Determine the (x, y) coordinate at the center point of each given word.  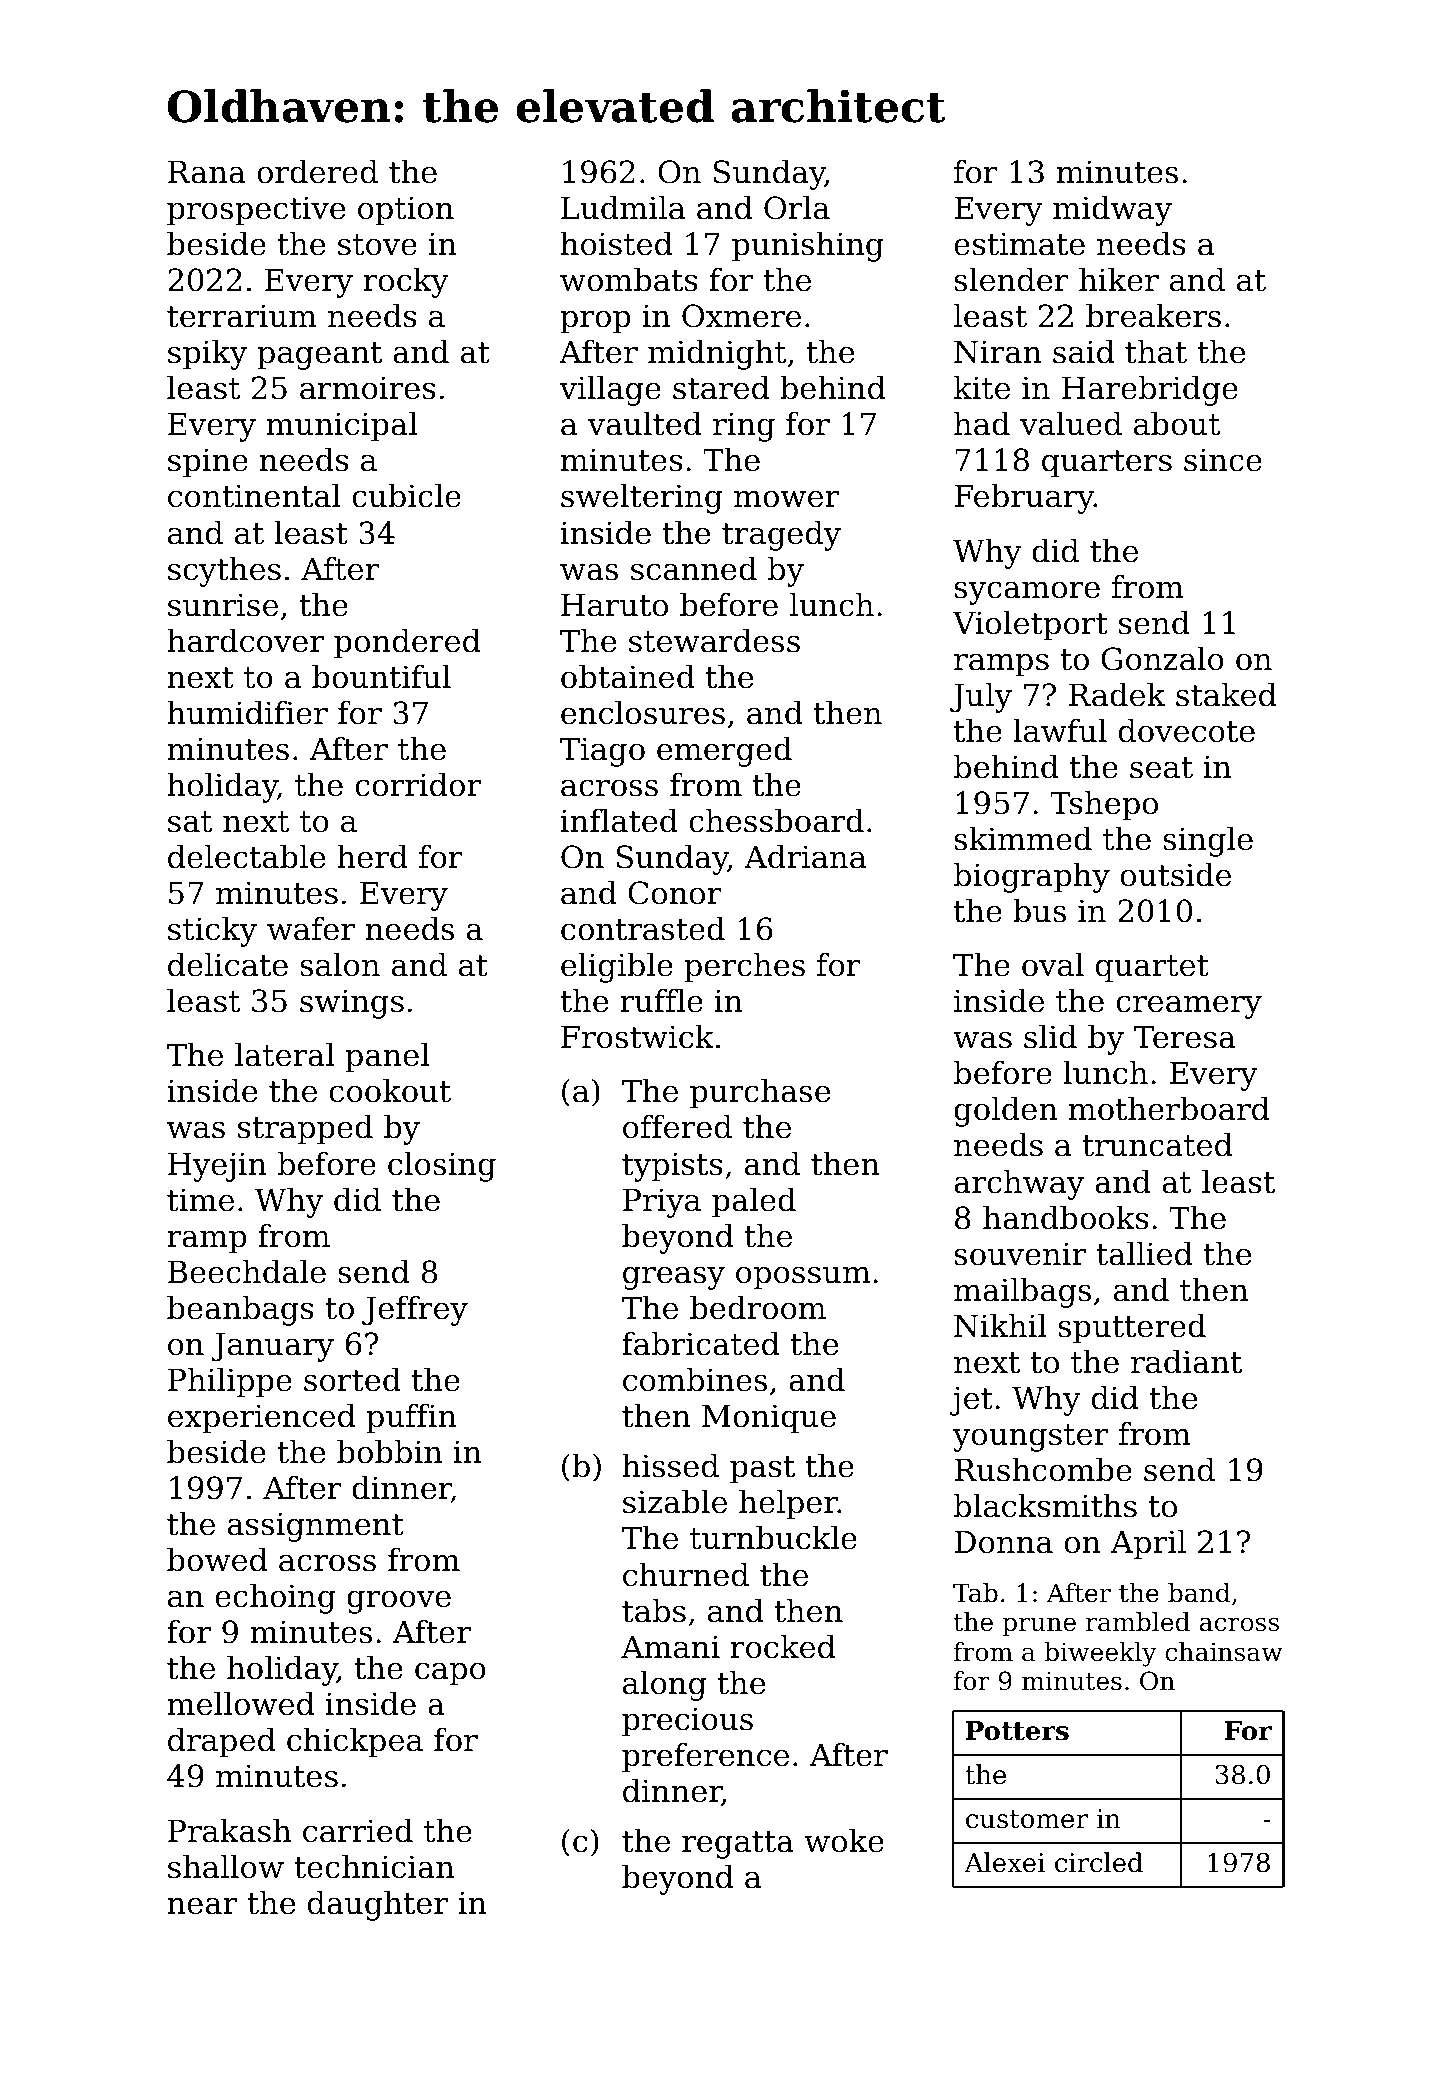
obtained (628, 677)
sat (190, 822)
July (981, 698)
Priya (662, 1203)
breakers (1153, 316)
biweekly (1100, 1654)
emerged (724, 752)
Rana (207, 172)
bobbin (389, 1452)
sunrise (223, 605)
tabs (654, 1611)
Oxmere (741, 316)
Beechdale (247, 1272)
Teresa (1185, 1037)
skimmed (1023, 839)
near (202, 1906)
